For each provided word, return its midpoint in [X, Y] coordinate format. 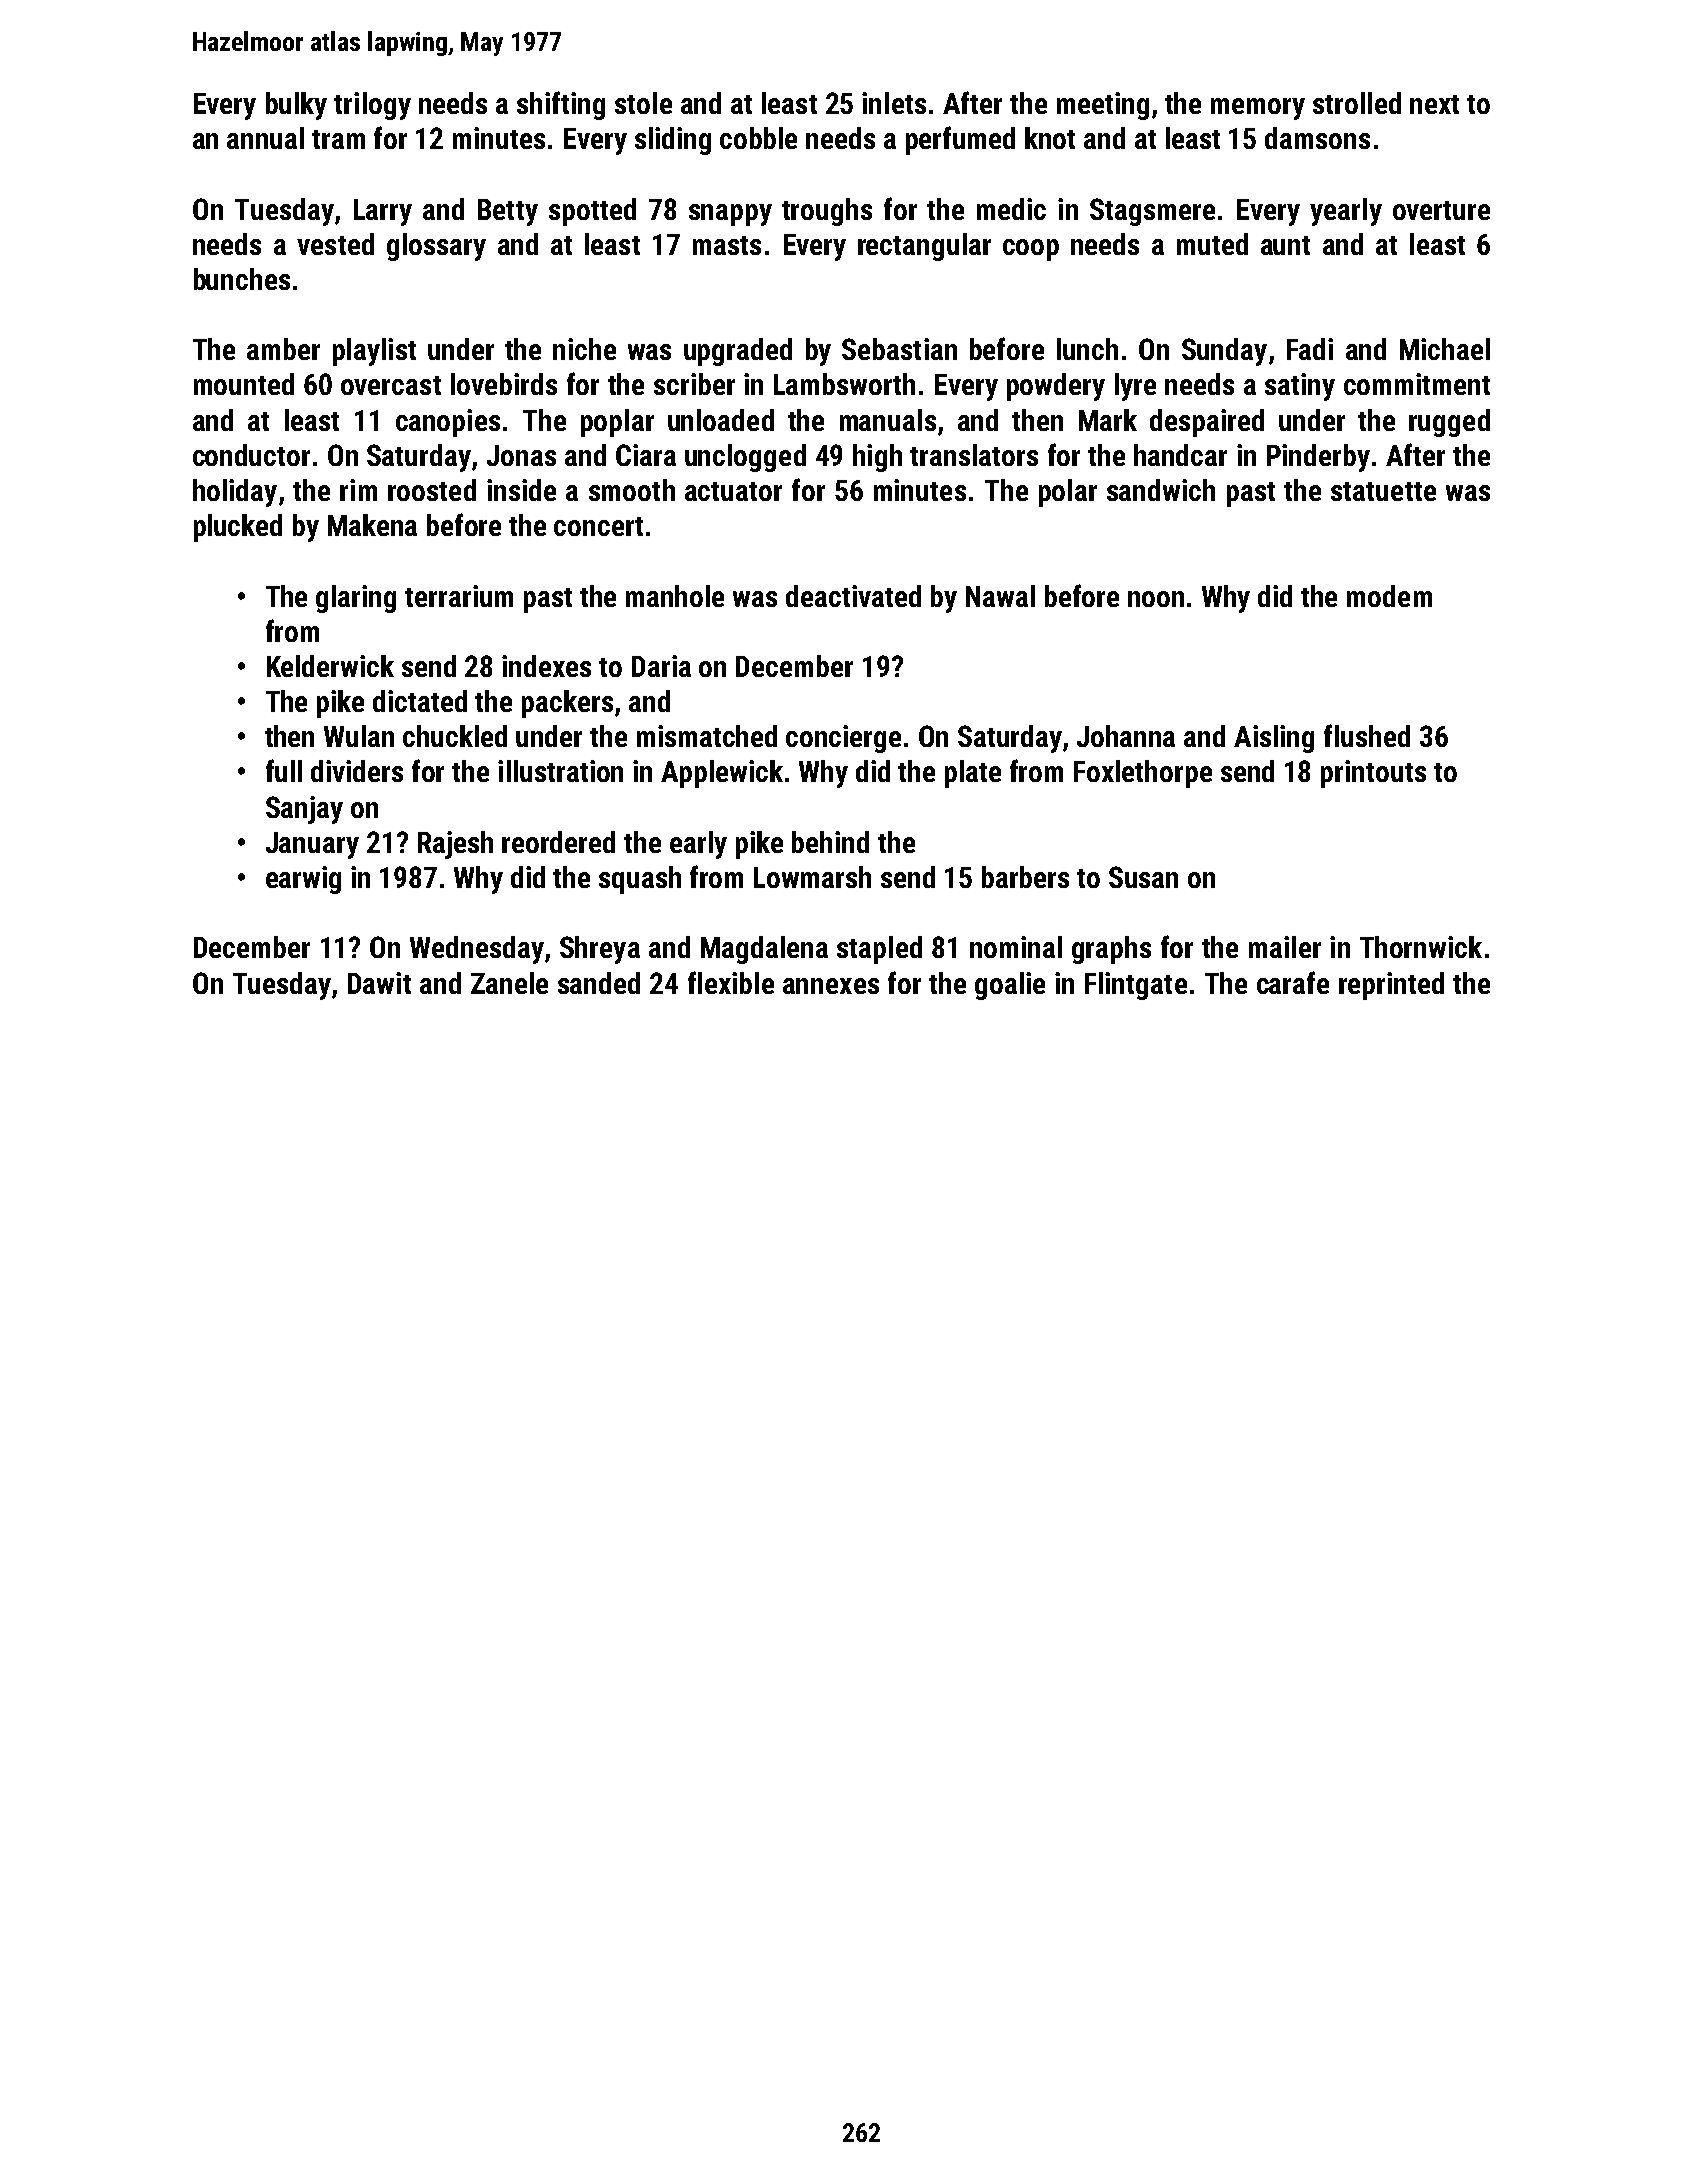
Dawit [379, 983]
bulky [296, 106]
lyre [1135, 387]
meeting [1103, 106]
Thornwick [1421, 947]
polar [1068, 493]
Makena [372, 525]
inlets [894, 103]
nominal [1016, 947]
